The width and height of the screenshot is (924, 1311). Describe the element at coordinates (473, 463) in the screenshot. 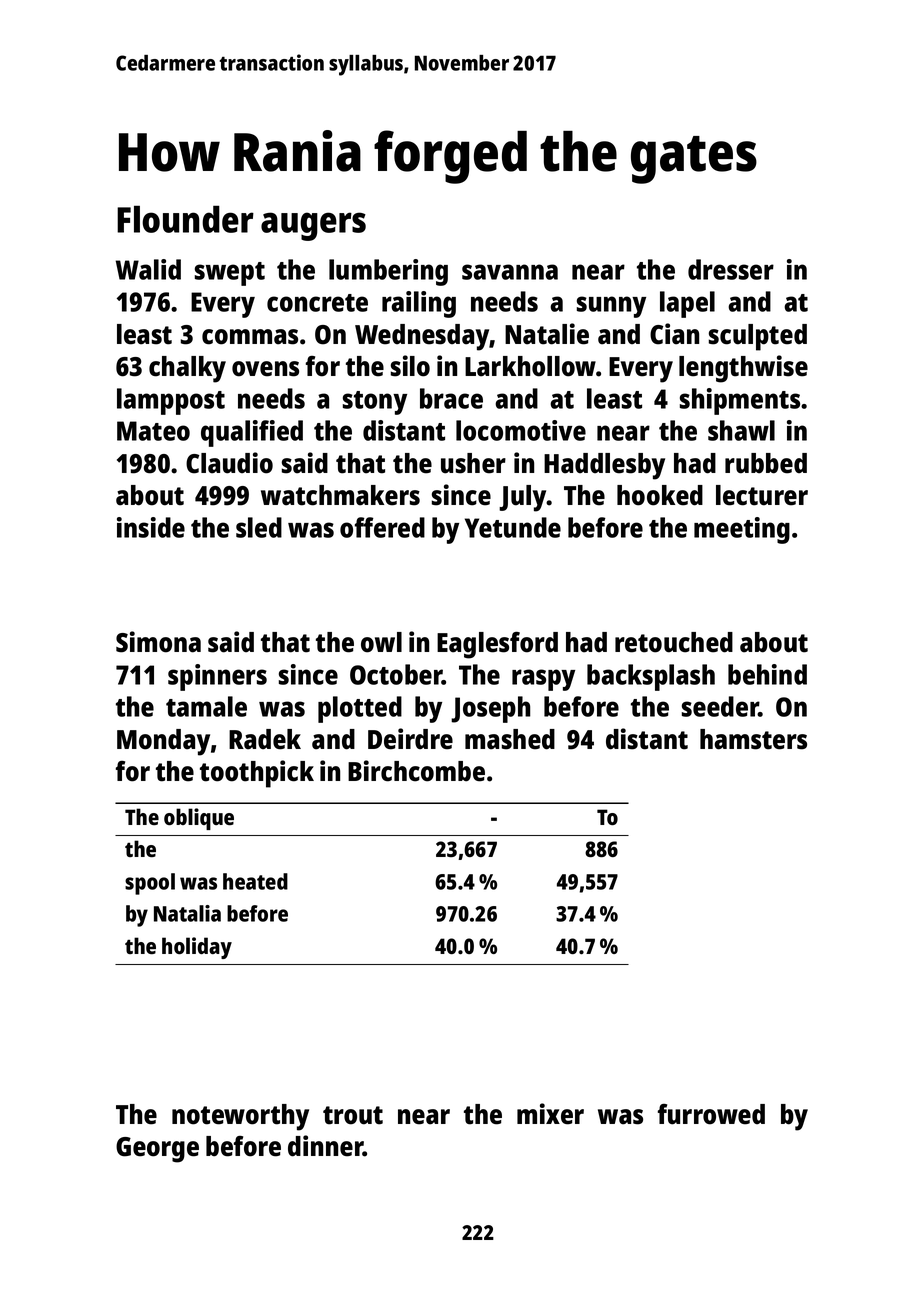

I see `usher` at that location.
